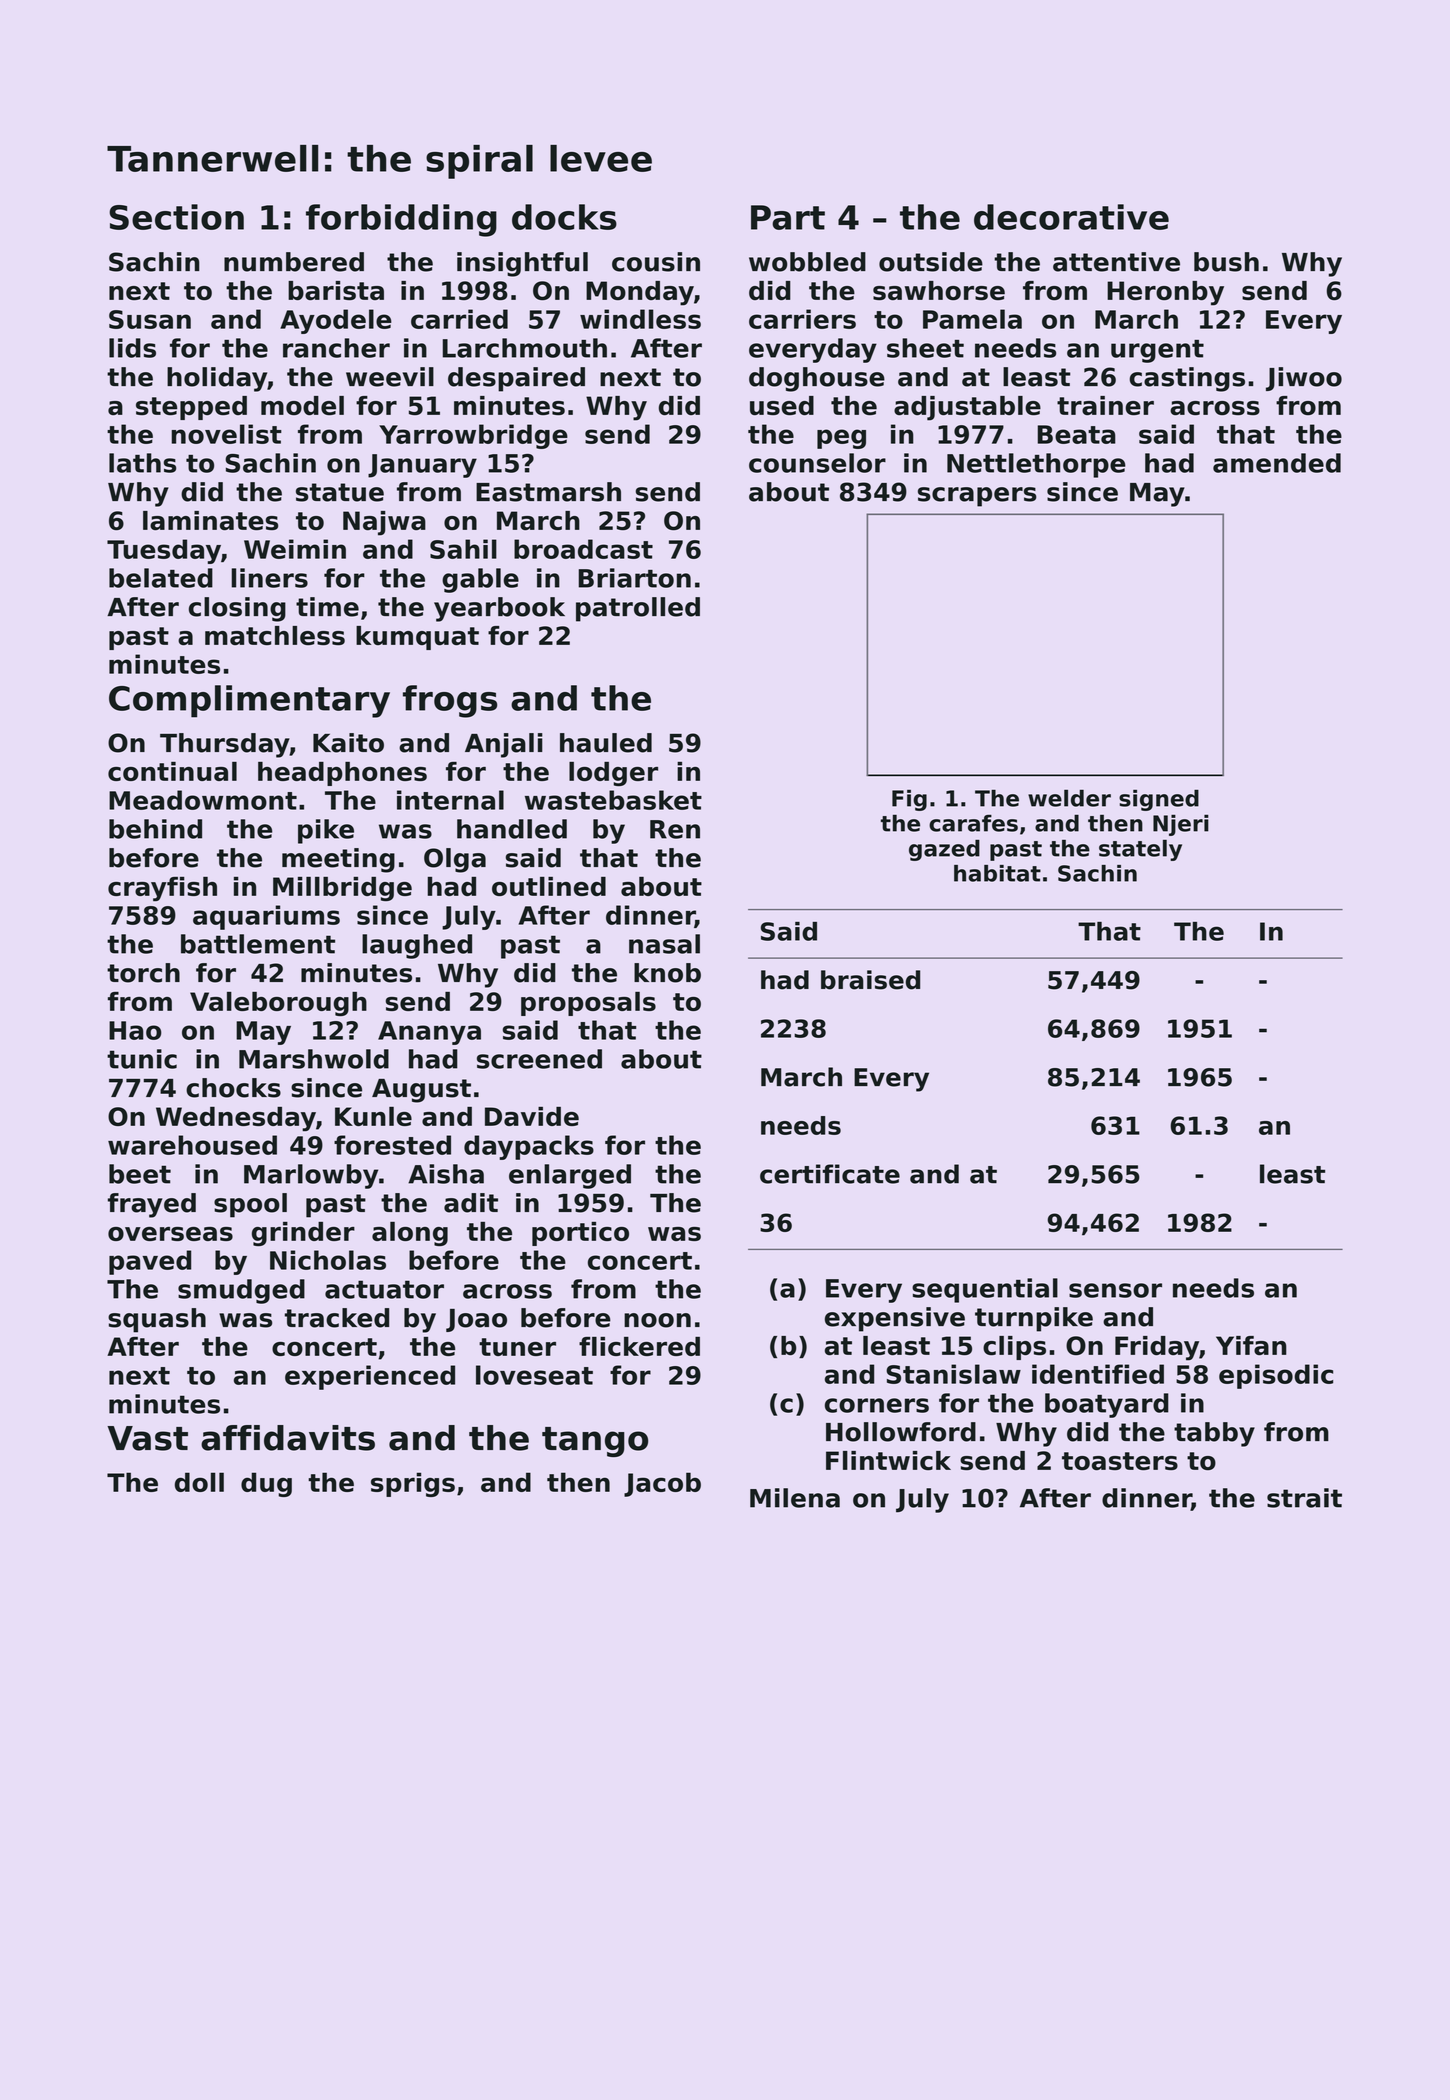 This image has height=2100, width=1450. What do you see at coordinates (176, 217) in the image?
I see `Section` at bounding box center [176, 217].
